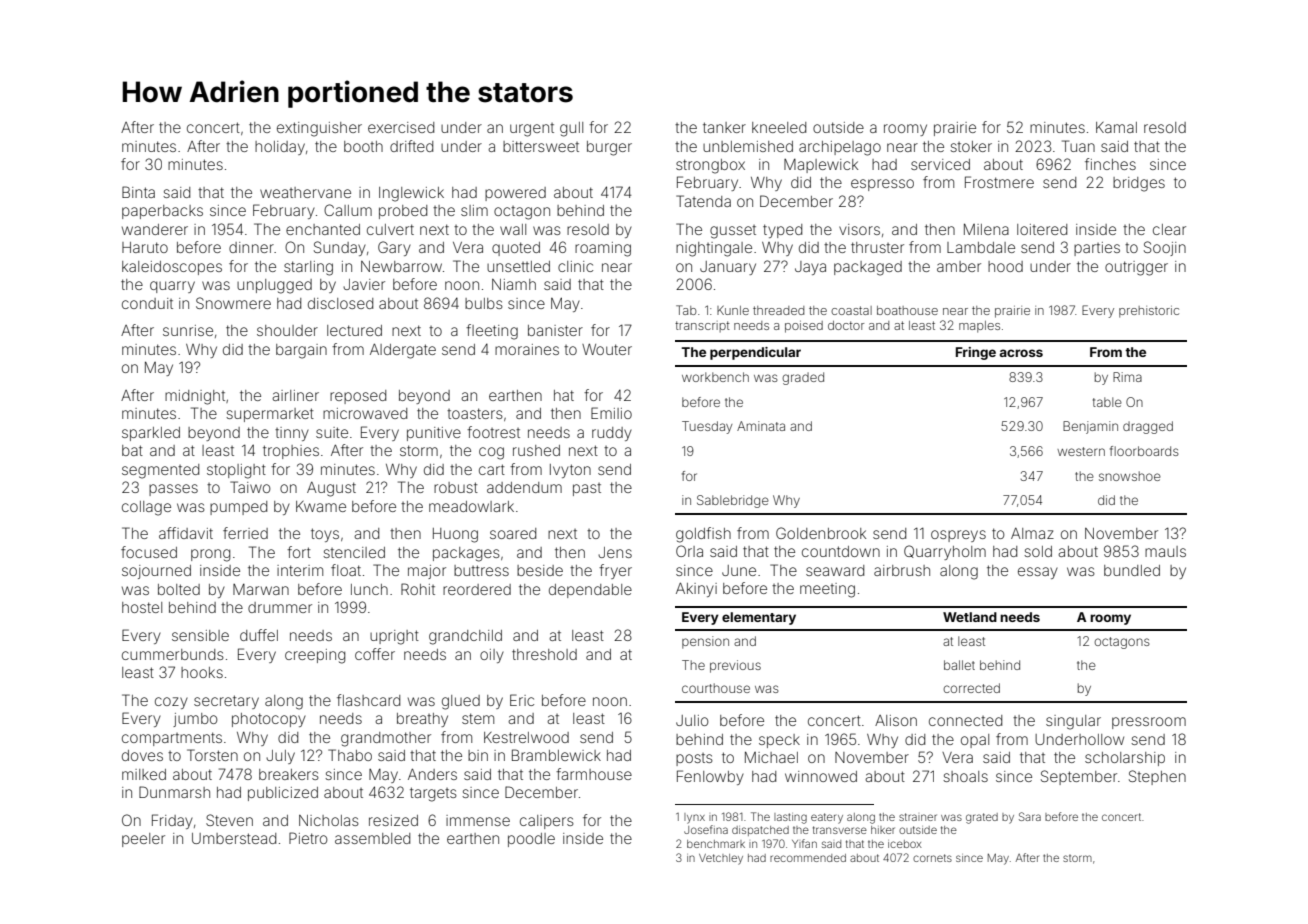  Describe the element at coordinates (932, 858) in the screenshot. I see `cornets` at that location.
